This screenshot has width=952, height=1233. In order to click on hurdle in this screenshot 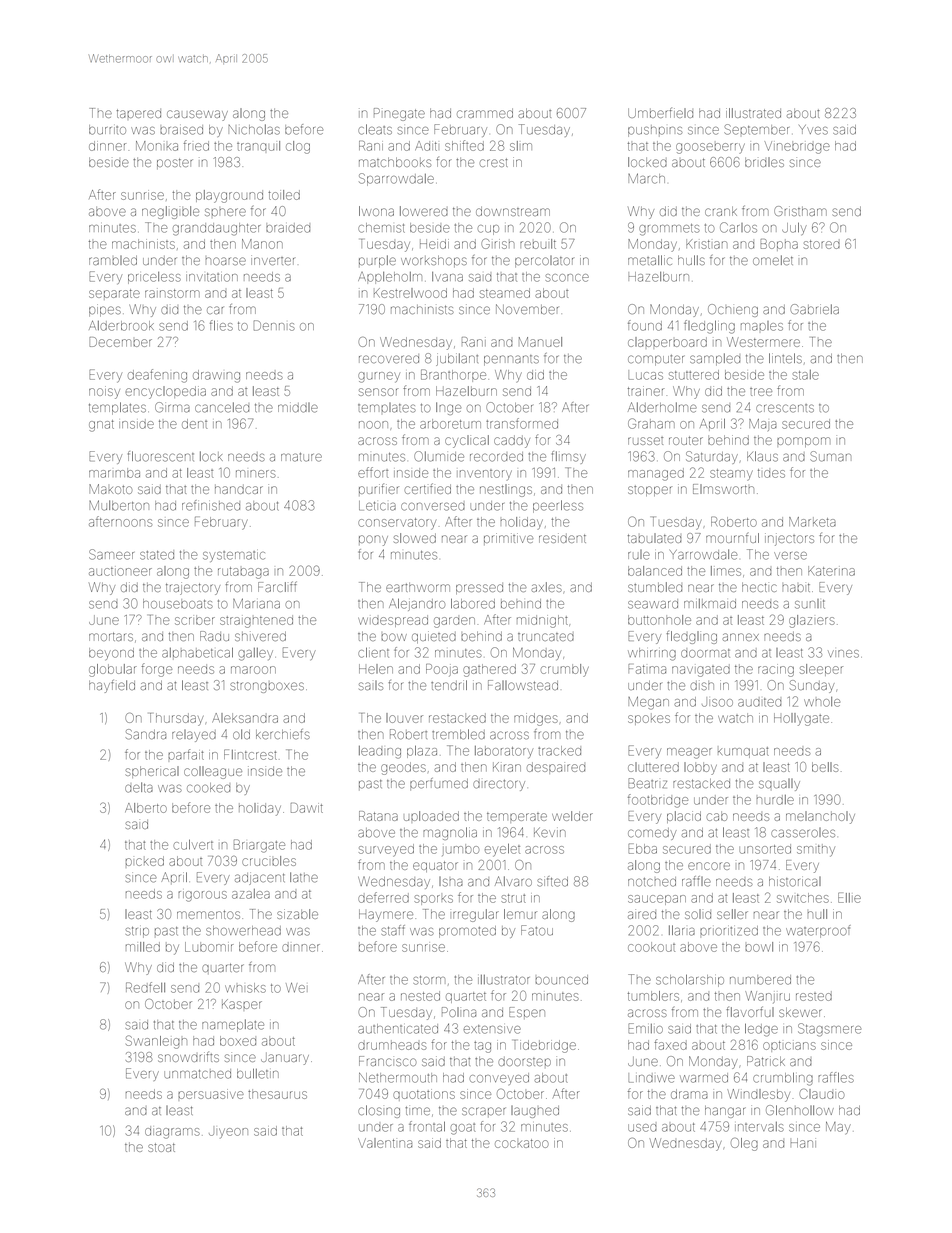, I will do `click(775, 800)`.
